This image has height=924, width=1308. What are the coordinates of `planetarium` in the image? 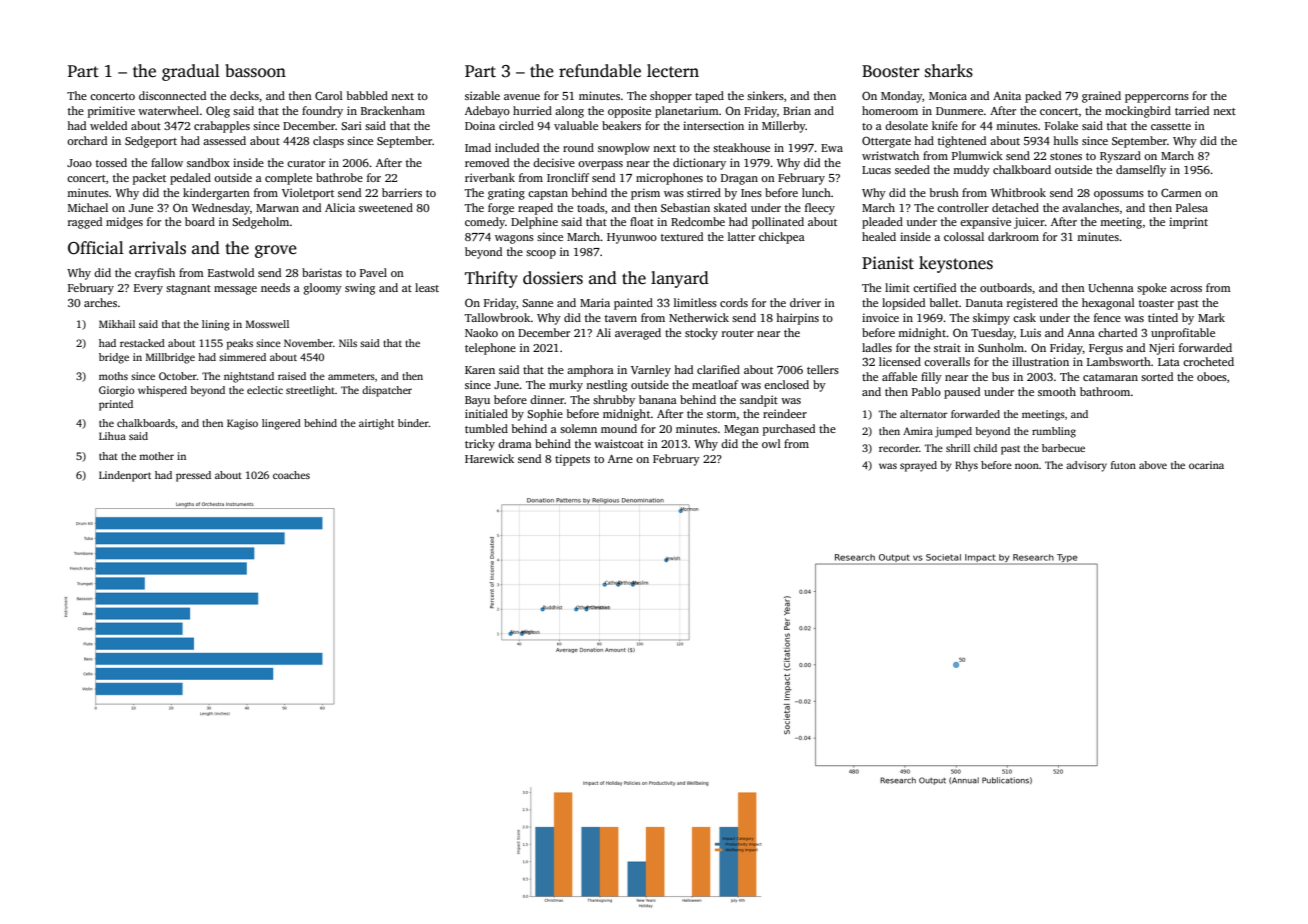 It's located at (687, 112).
